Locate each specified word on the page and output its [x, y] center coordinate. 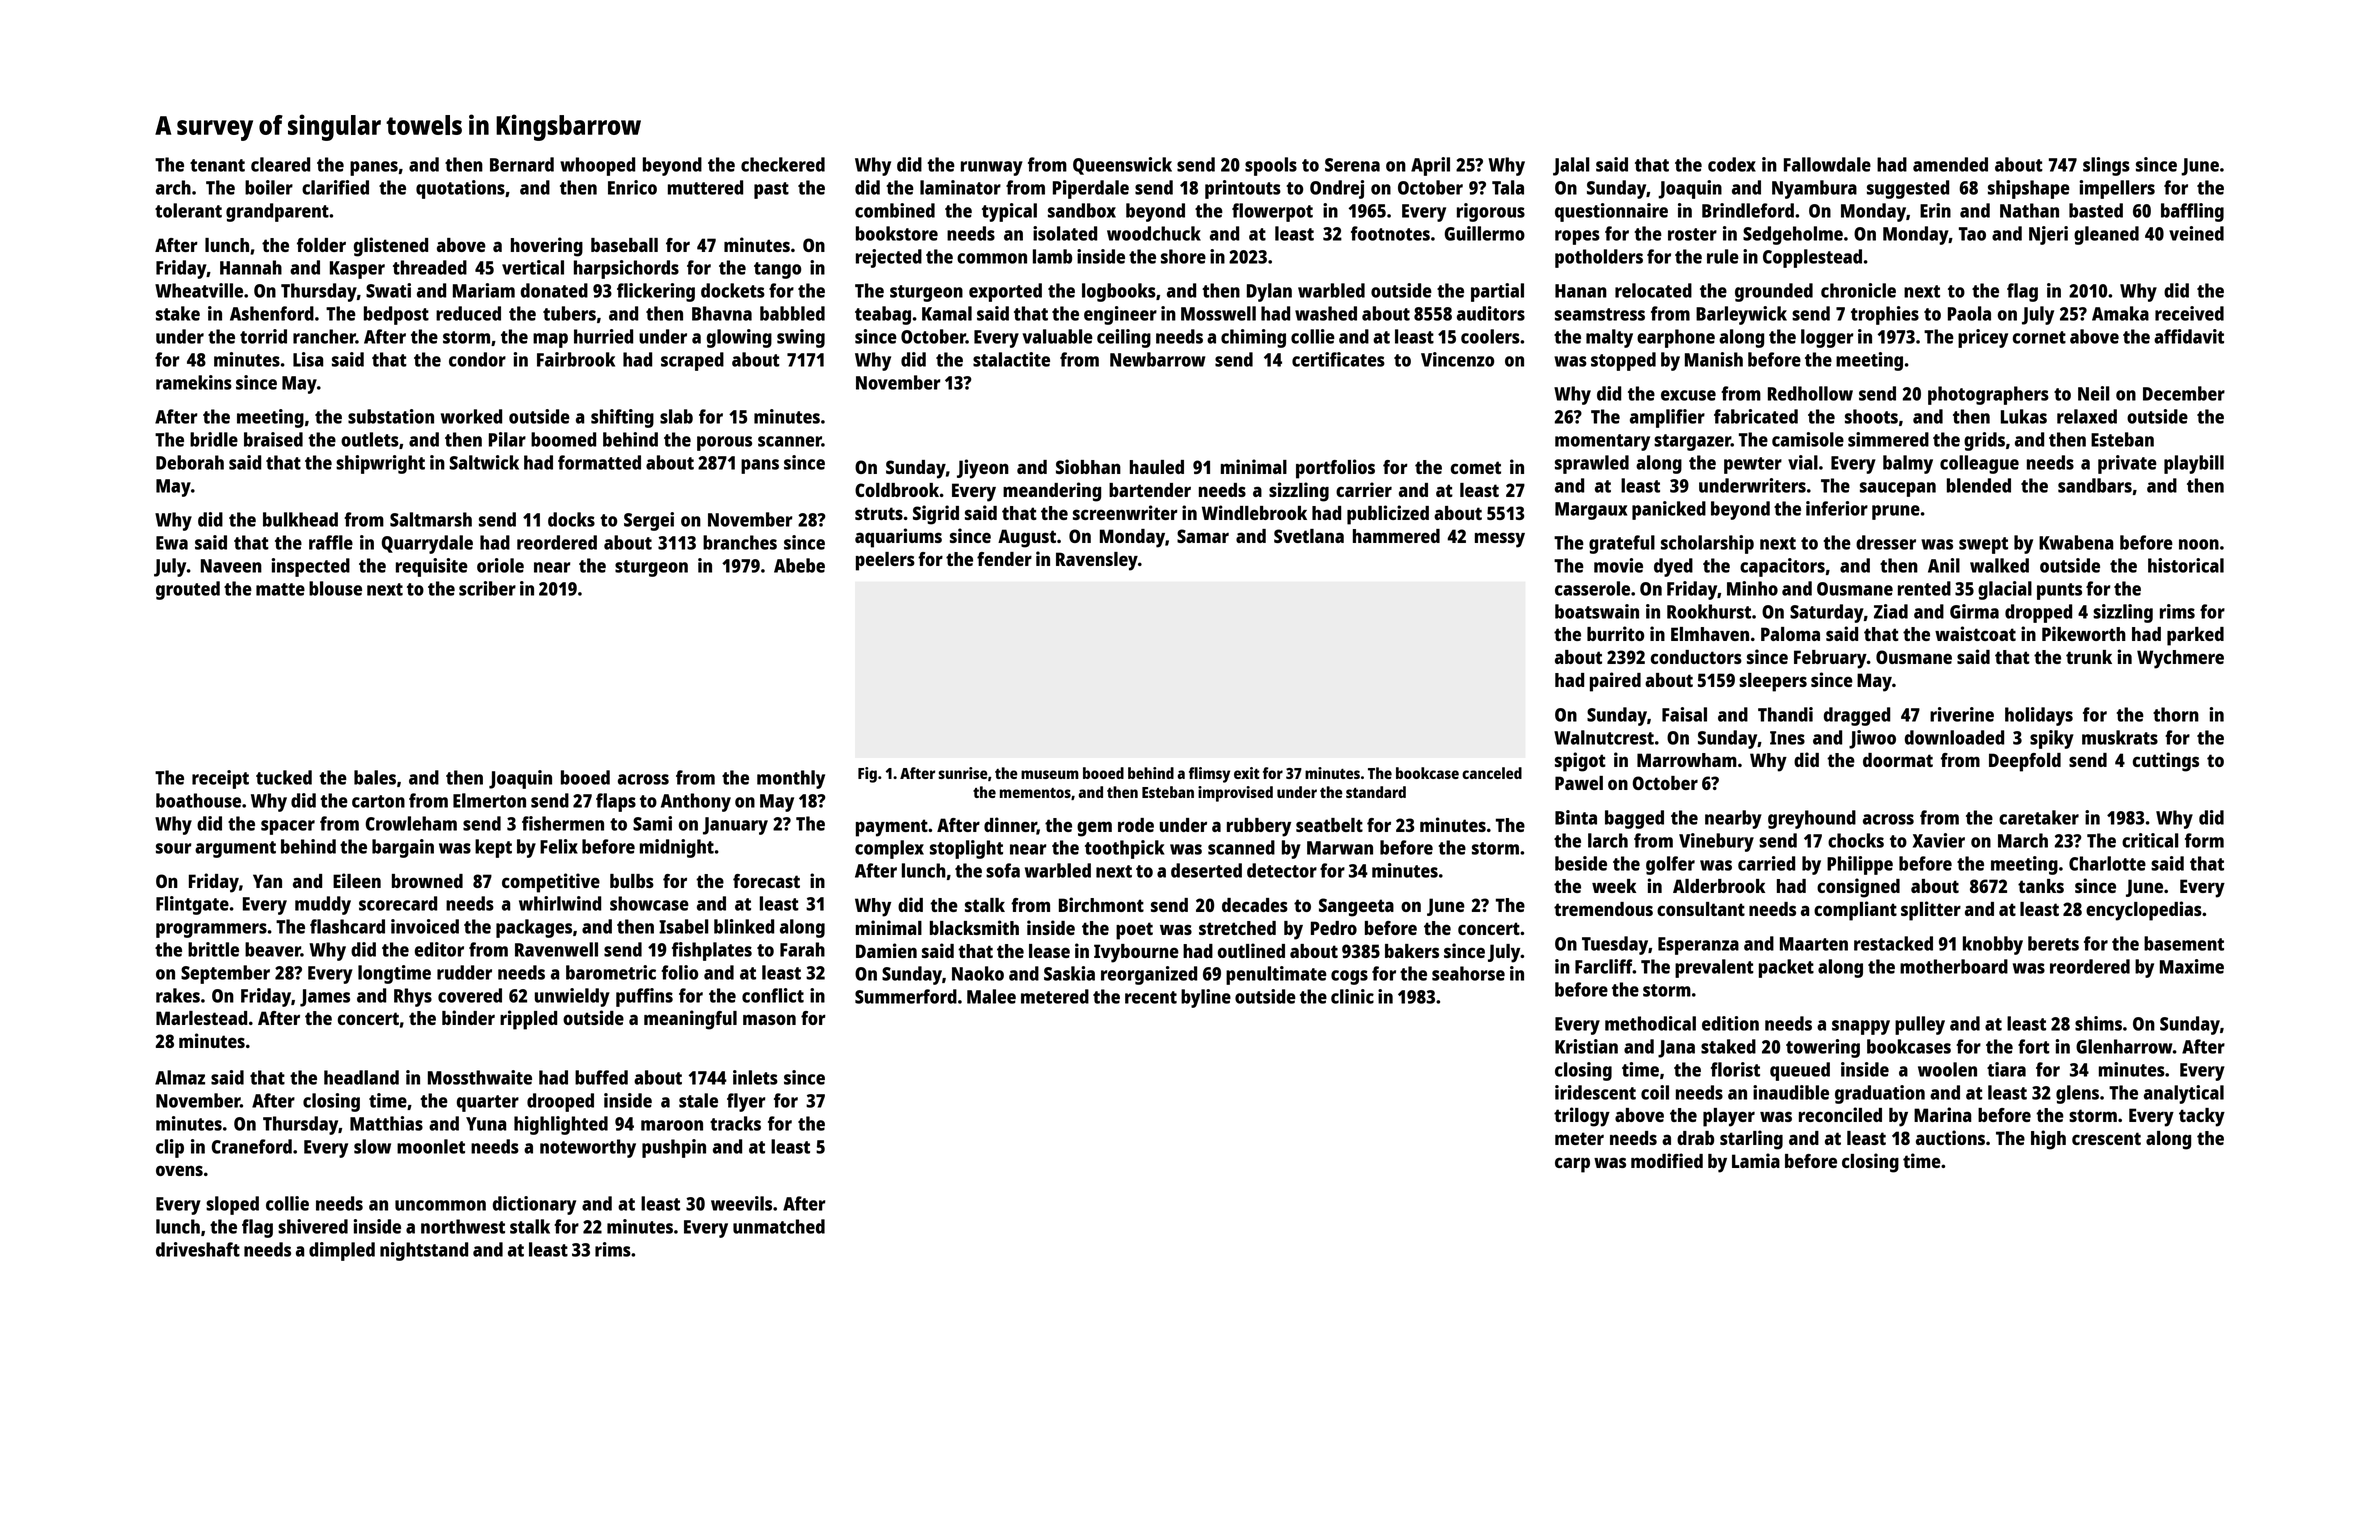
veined [2196, 233]
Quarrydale [427, 544]
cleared [280, 164]
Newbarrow [1158, 359]
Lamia [1756, 1160]
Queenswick [1122, 166]
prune [1896, 512]
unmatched [779, 1226]
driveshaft [198, 1249]
